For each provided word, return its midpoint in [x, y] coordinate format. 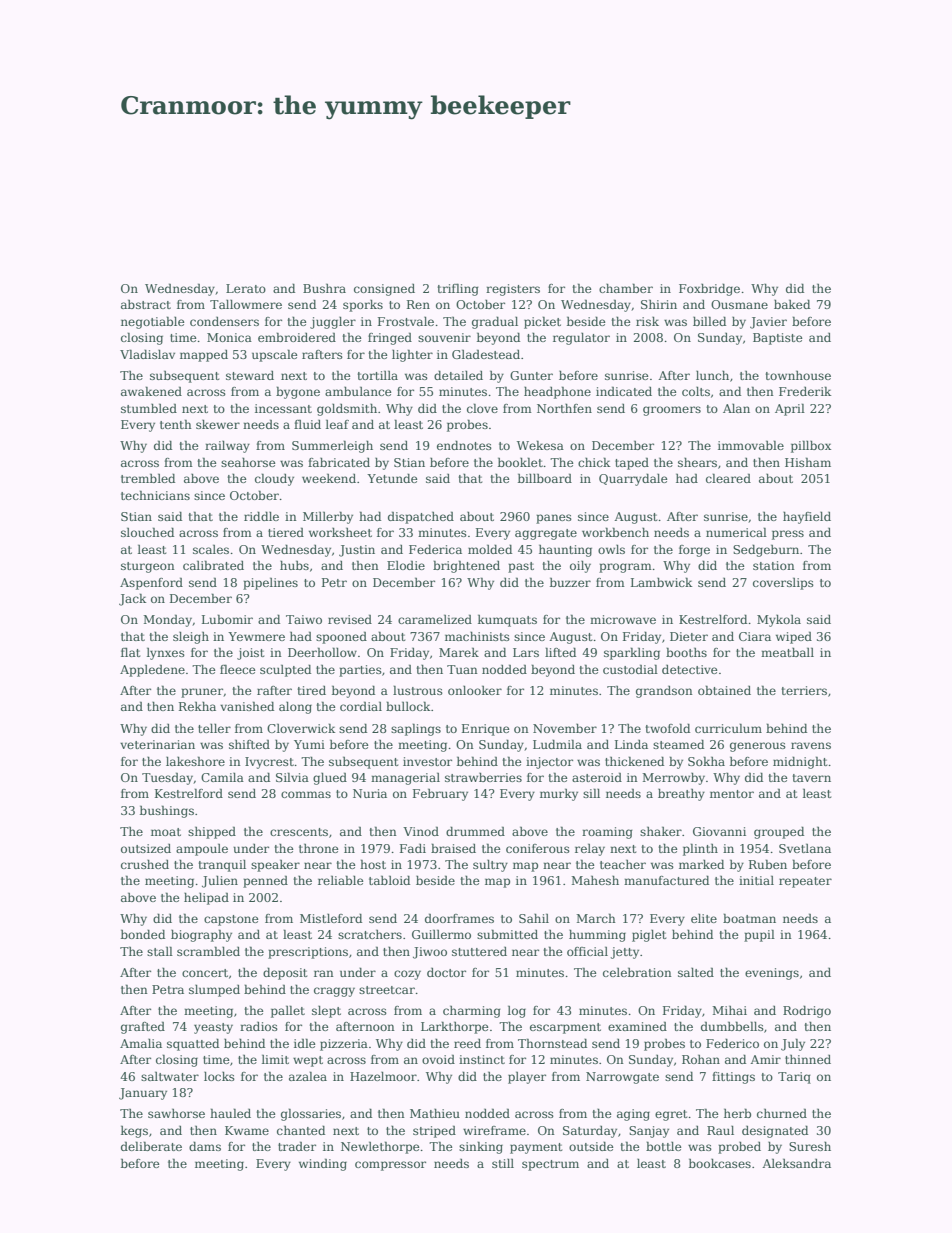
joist [250, 654]
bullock [408, 706]
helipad [206, 898]
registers [513, 290]
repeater [805, 882]
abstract [146, 304]
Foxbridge [709, 289]
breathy [681, 794]
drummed [475, 831]
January [143, 1094]
